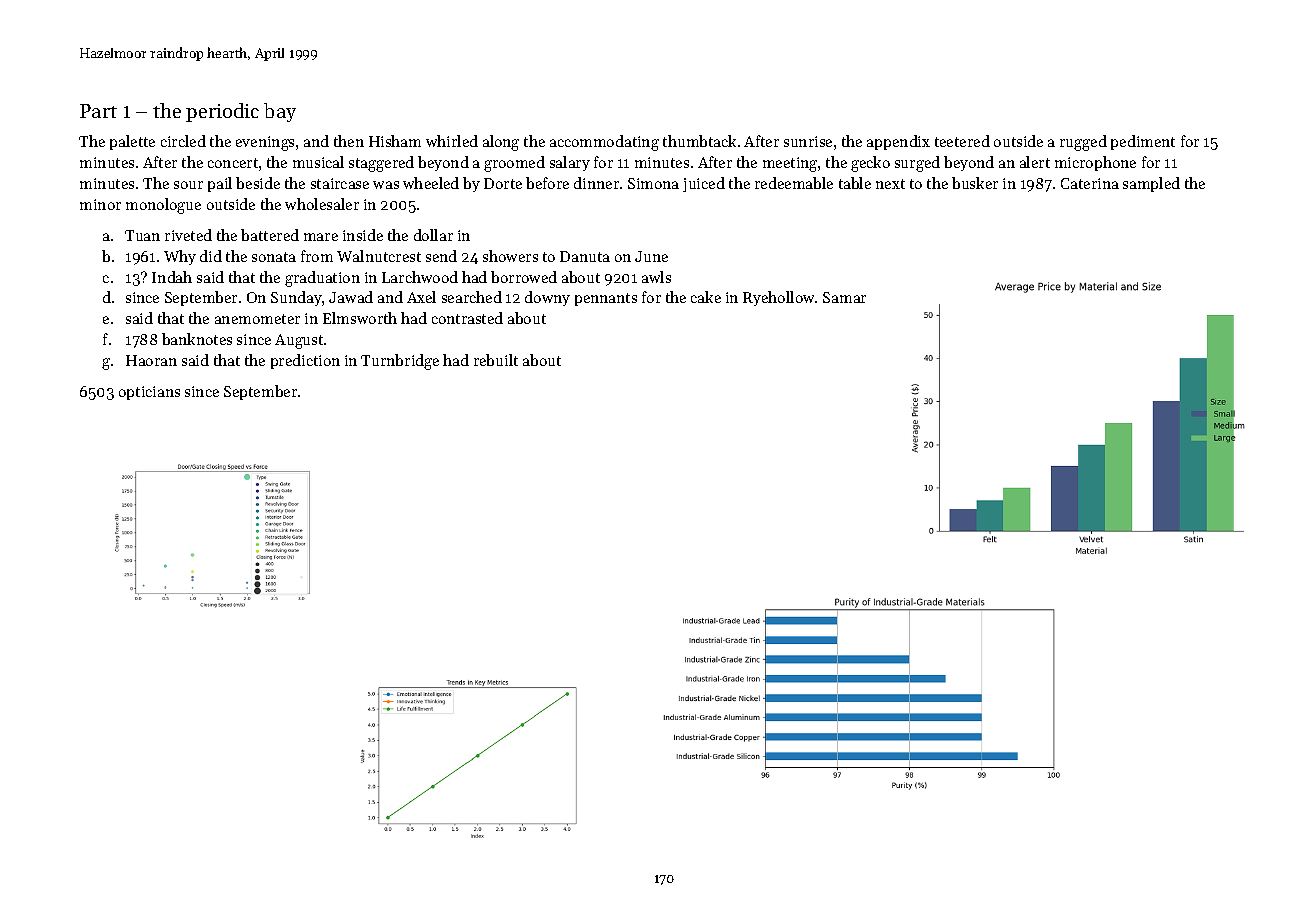 This screenshot has height=924, width=1308. What do you see at coordinates (149, 393) in the screenshot?
I see `opticians` at bounding box center [149, 393].
